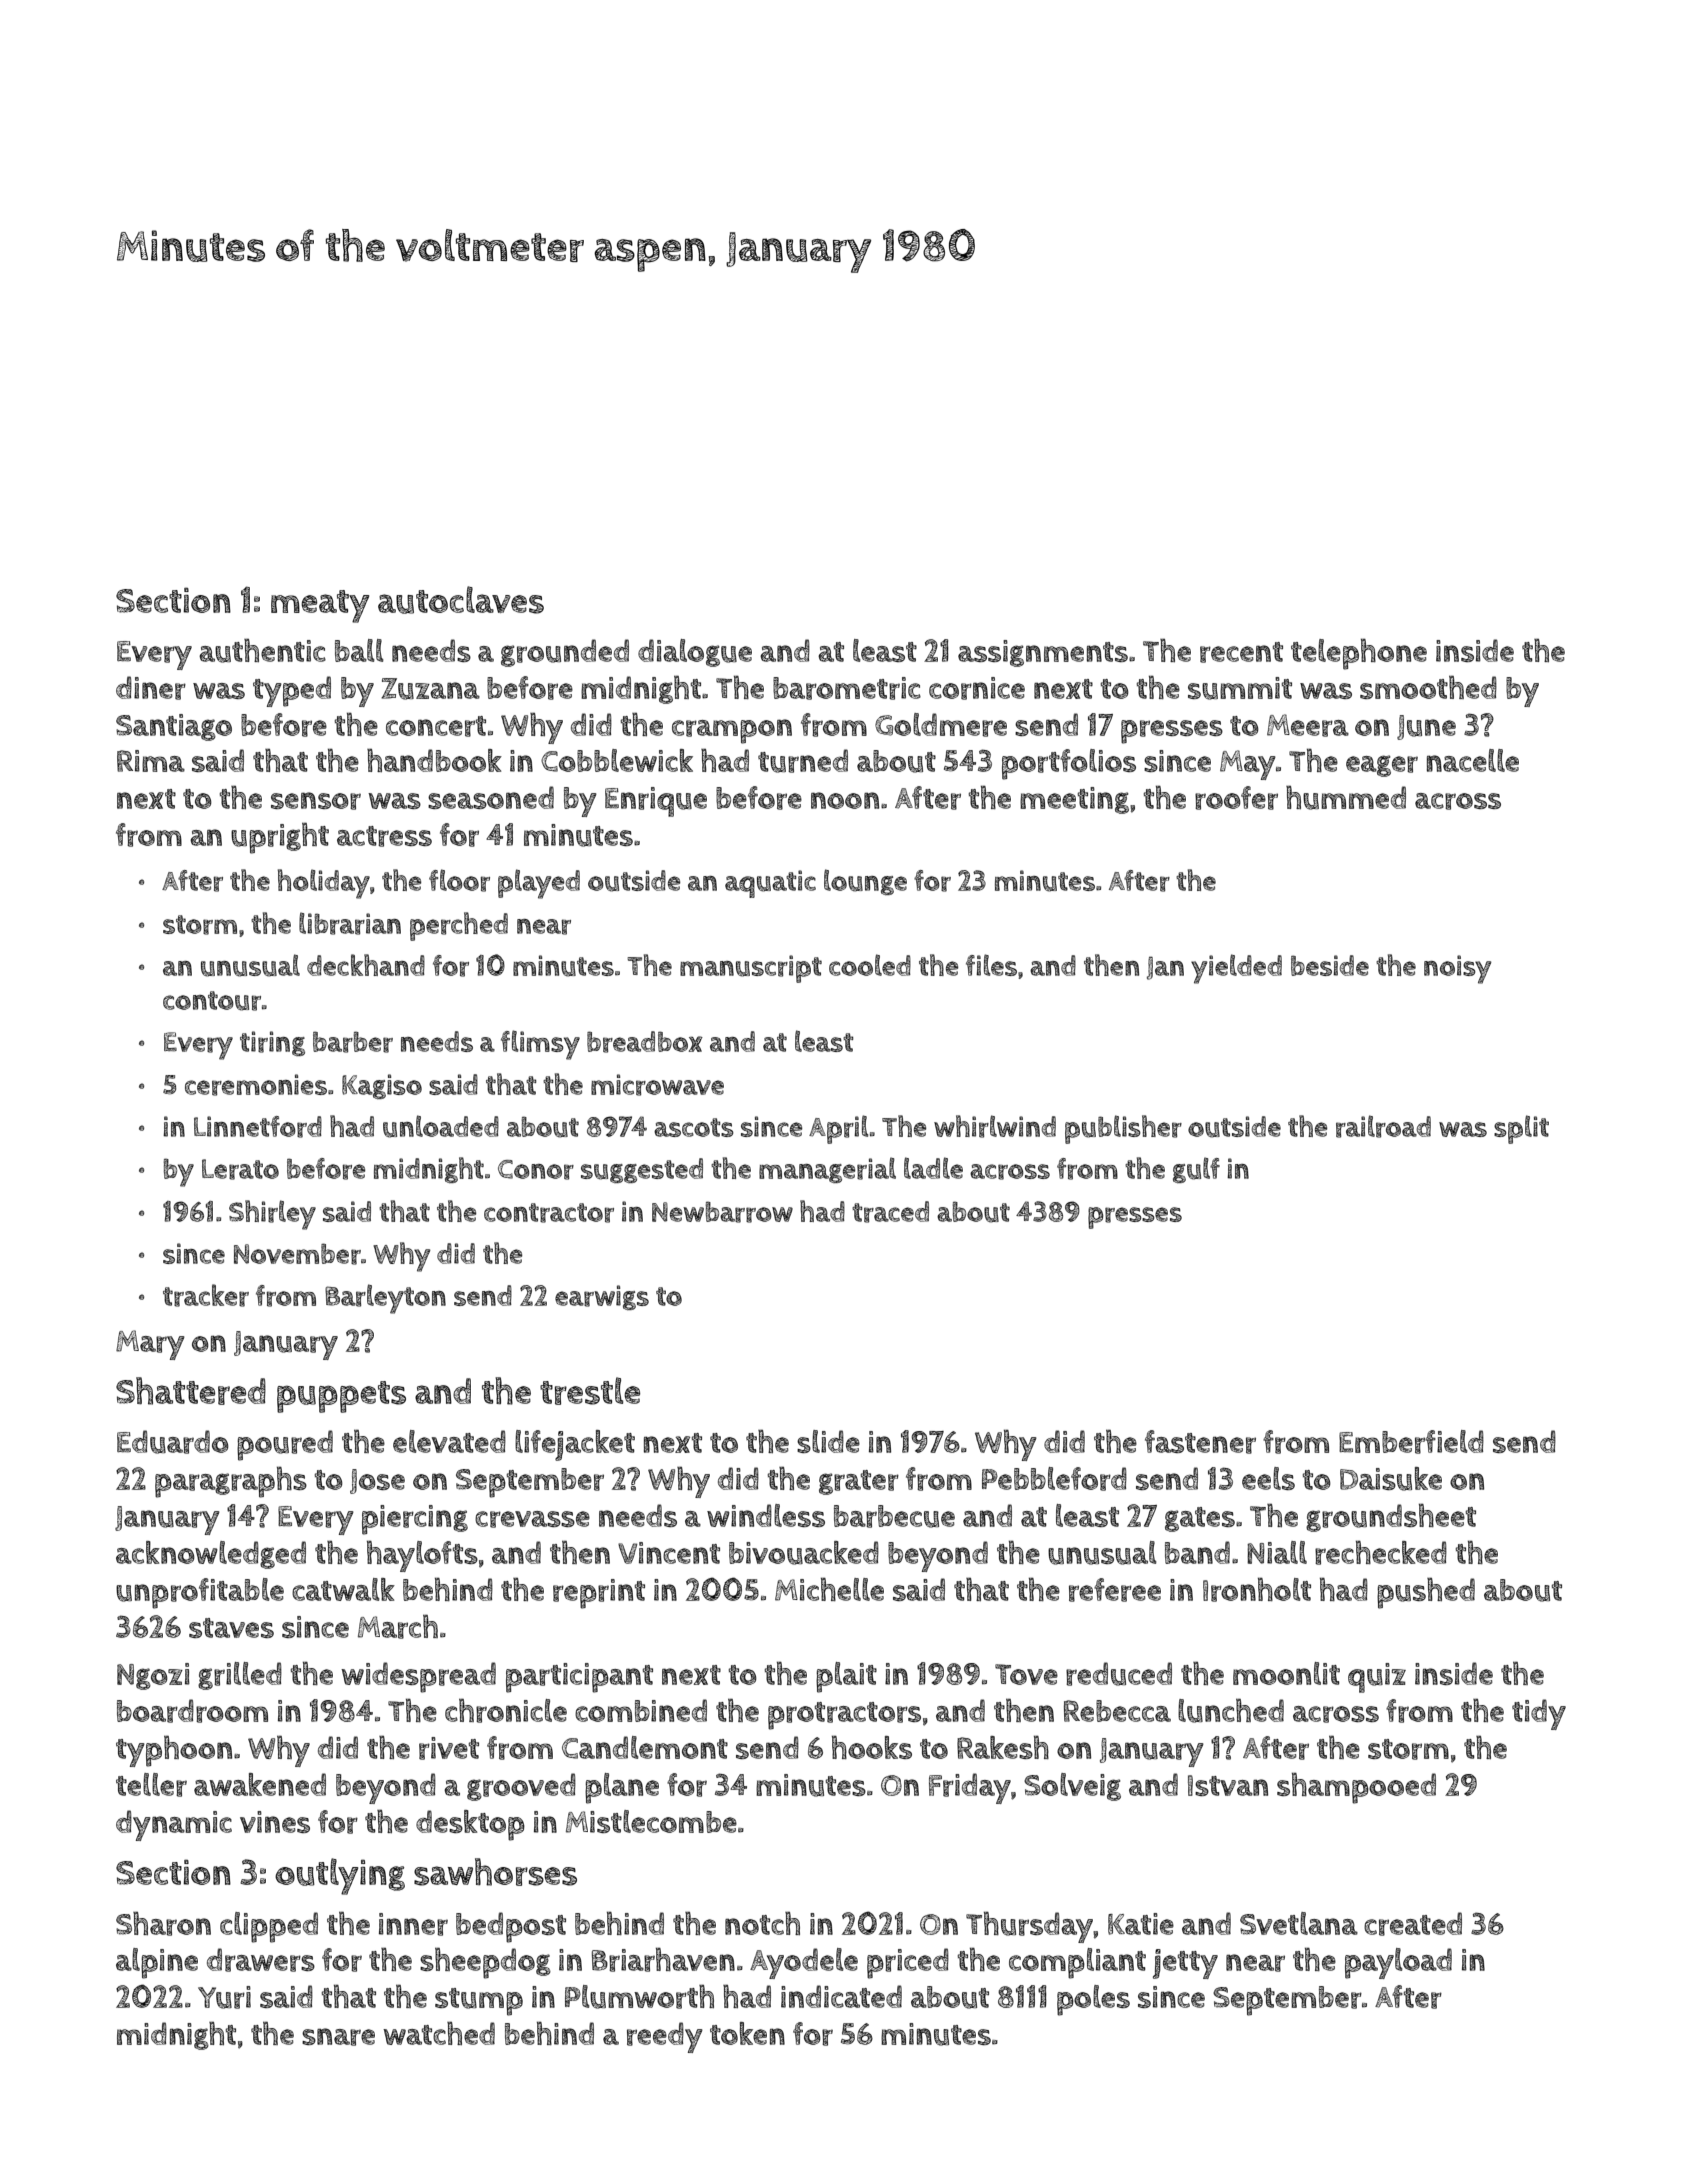 The width and height of the page is (1683, 2178). I want to click on aquatic, so click(770, 884).
